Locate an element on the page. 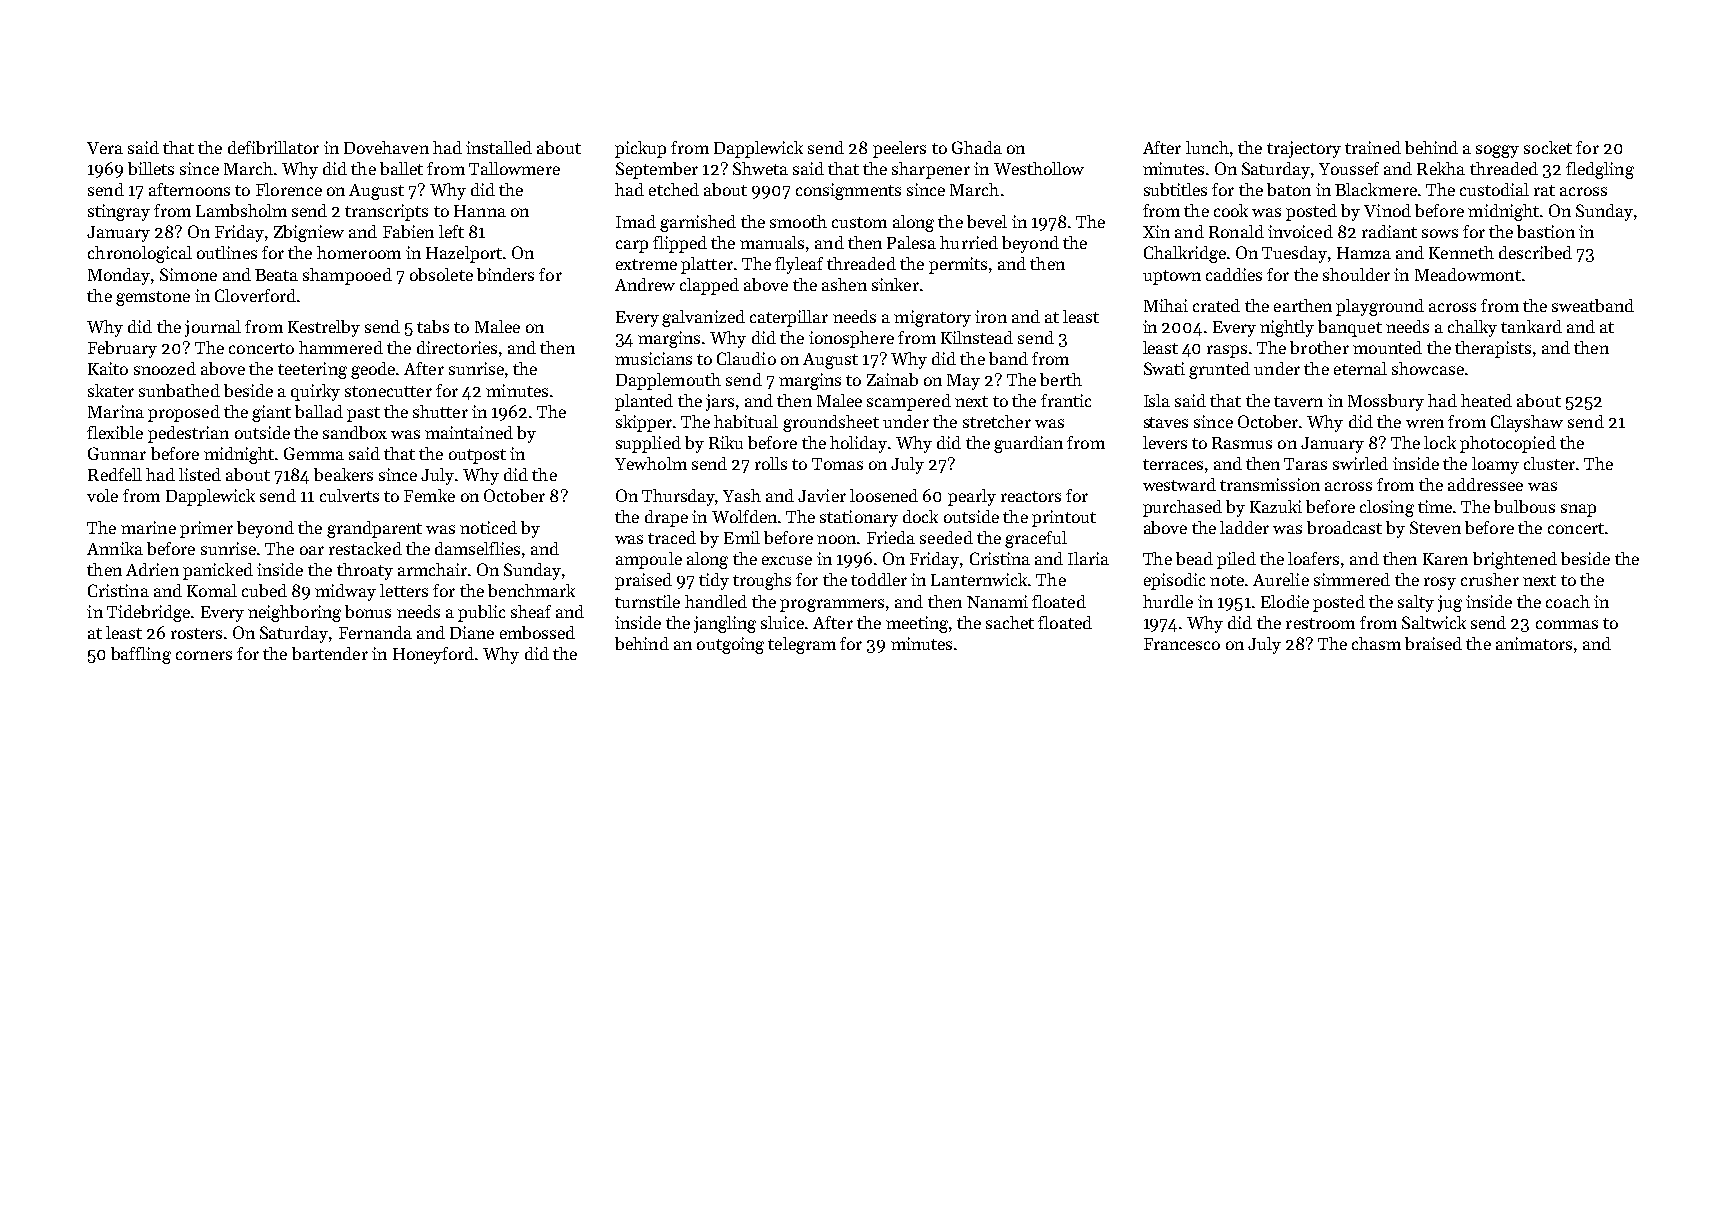 This document has width=1727, height=1221. Ghada is located at coordinates (977, 147).
